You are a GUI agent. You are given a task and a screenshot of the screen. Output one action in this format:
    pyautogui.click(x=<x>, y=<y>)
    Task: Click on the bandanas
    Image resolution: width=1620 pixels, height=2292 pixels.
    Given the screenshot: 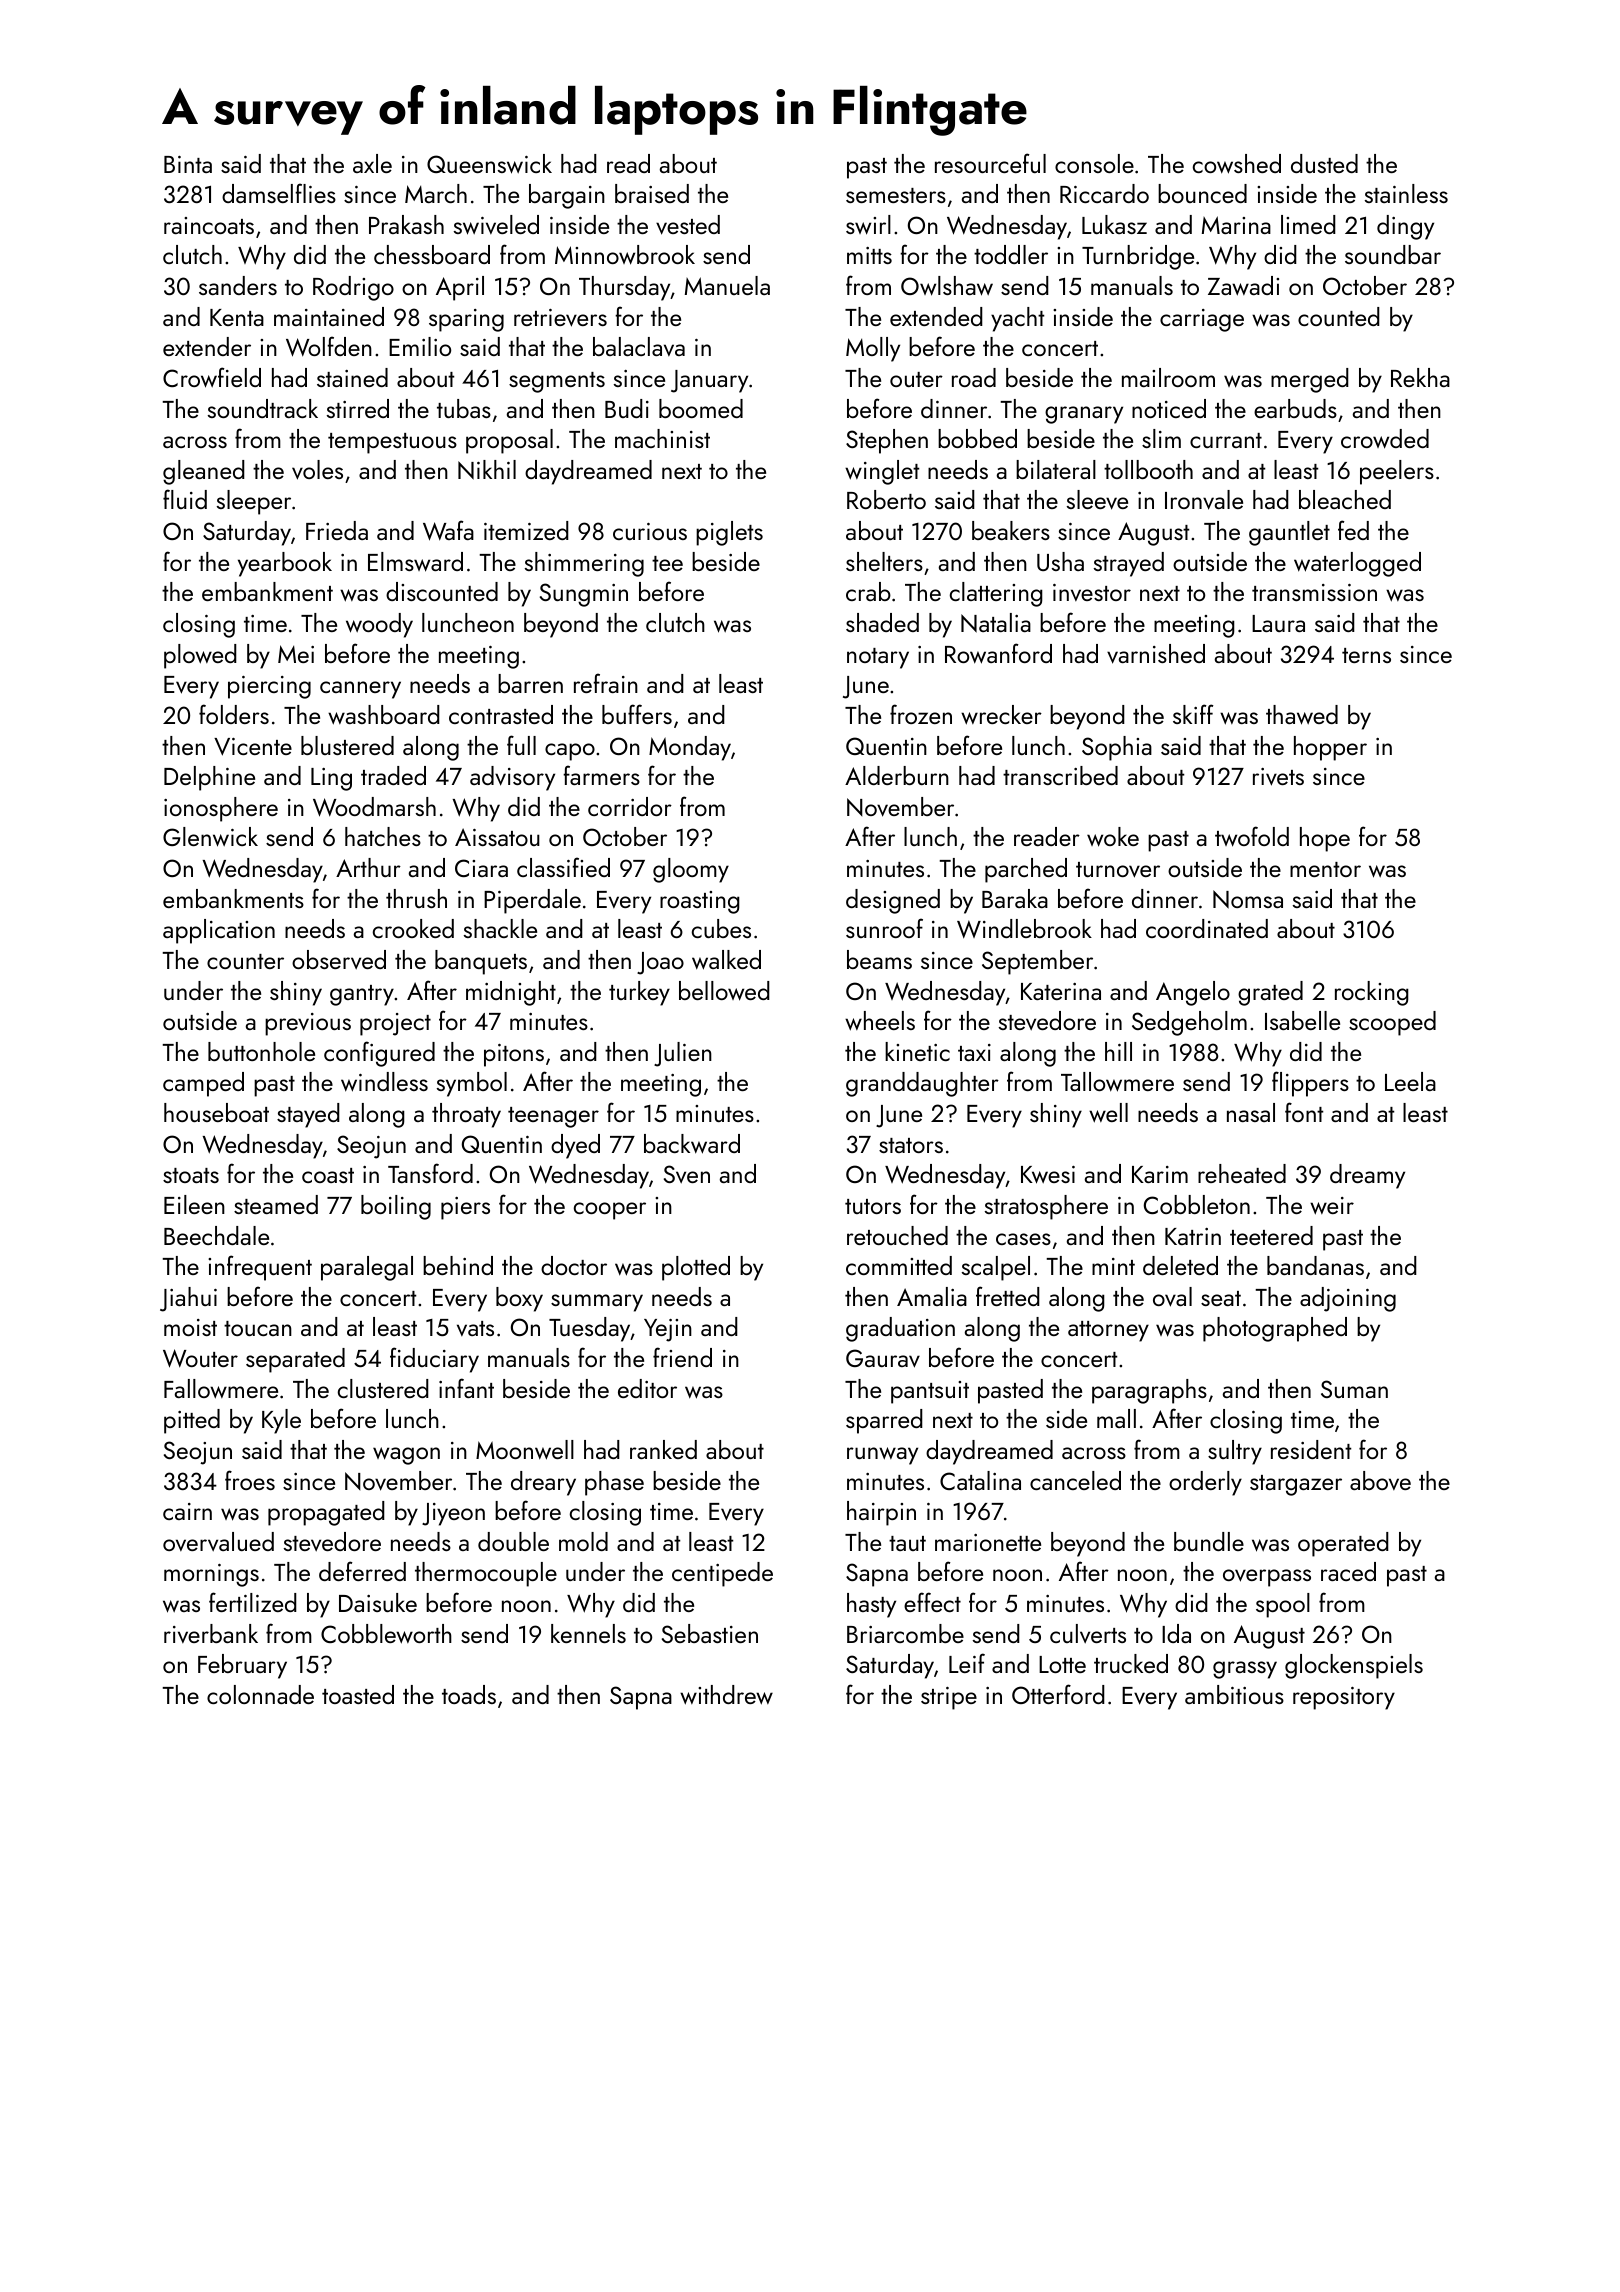 What is the action you would take?
    pyautogui.click(x=1315, y=1265)
